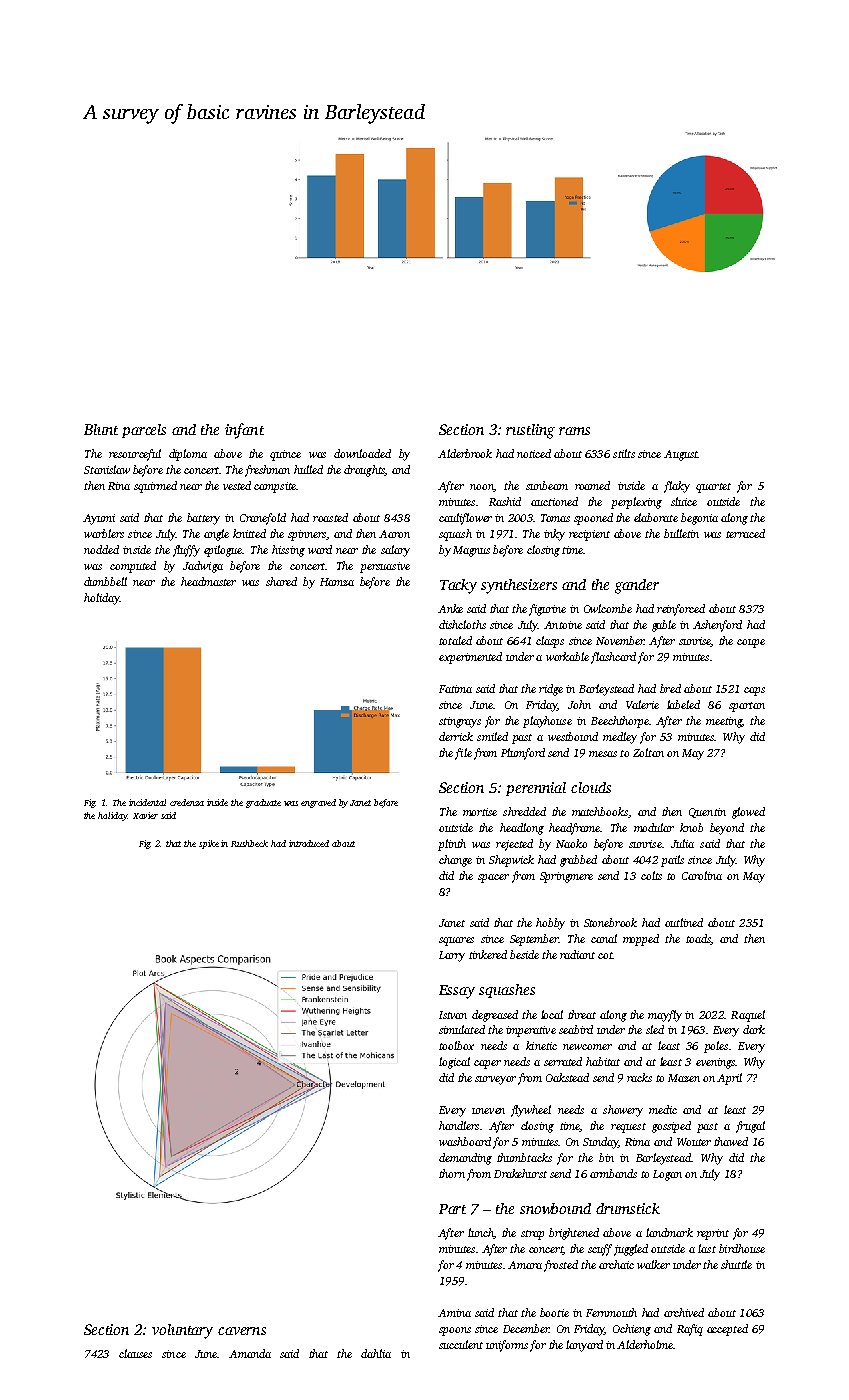 The width and height of the document is (849, 1400). What do you see at coordinates (454, 1063) in the document?
I see `logical` at bounding box center [454, 1063].
